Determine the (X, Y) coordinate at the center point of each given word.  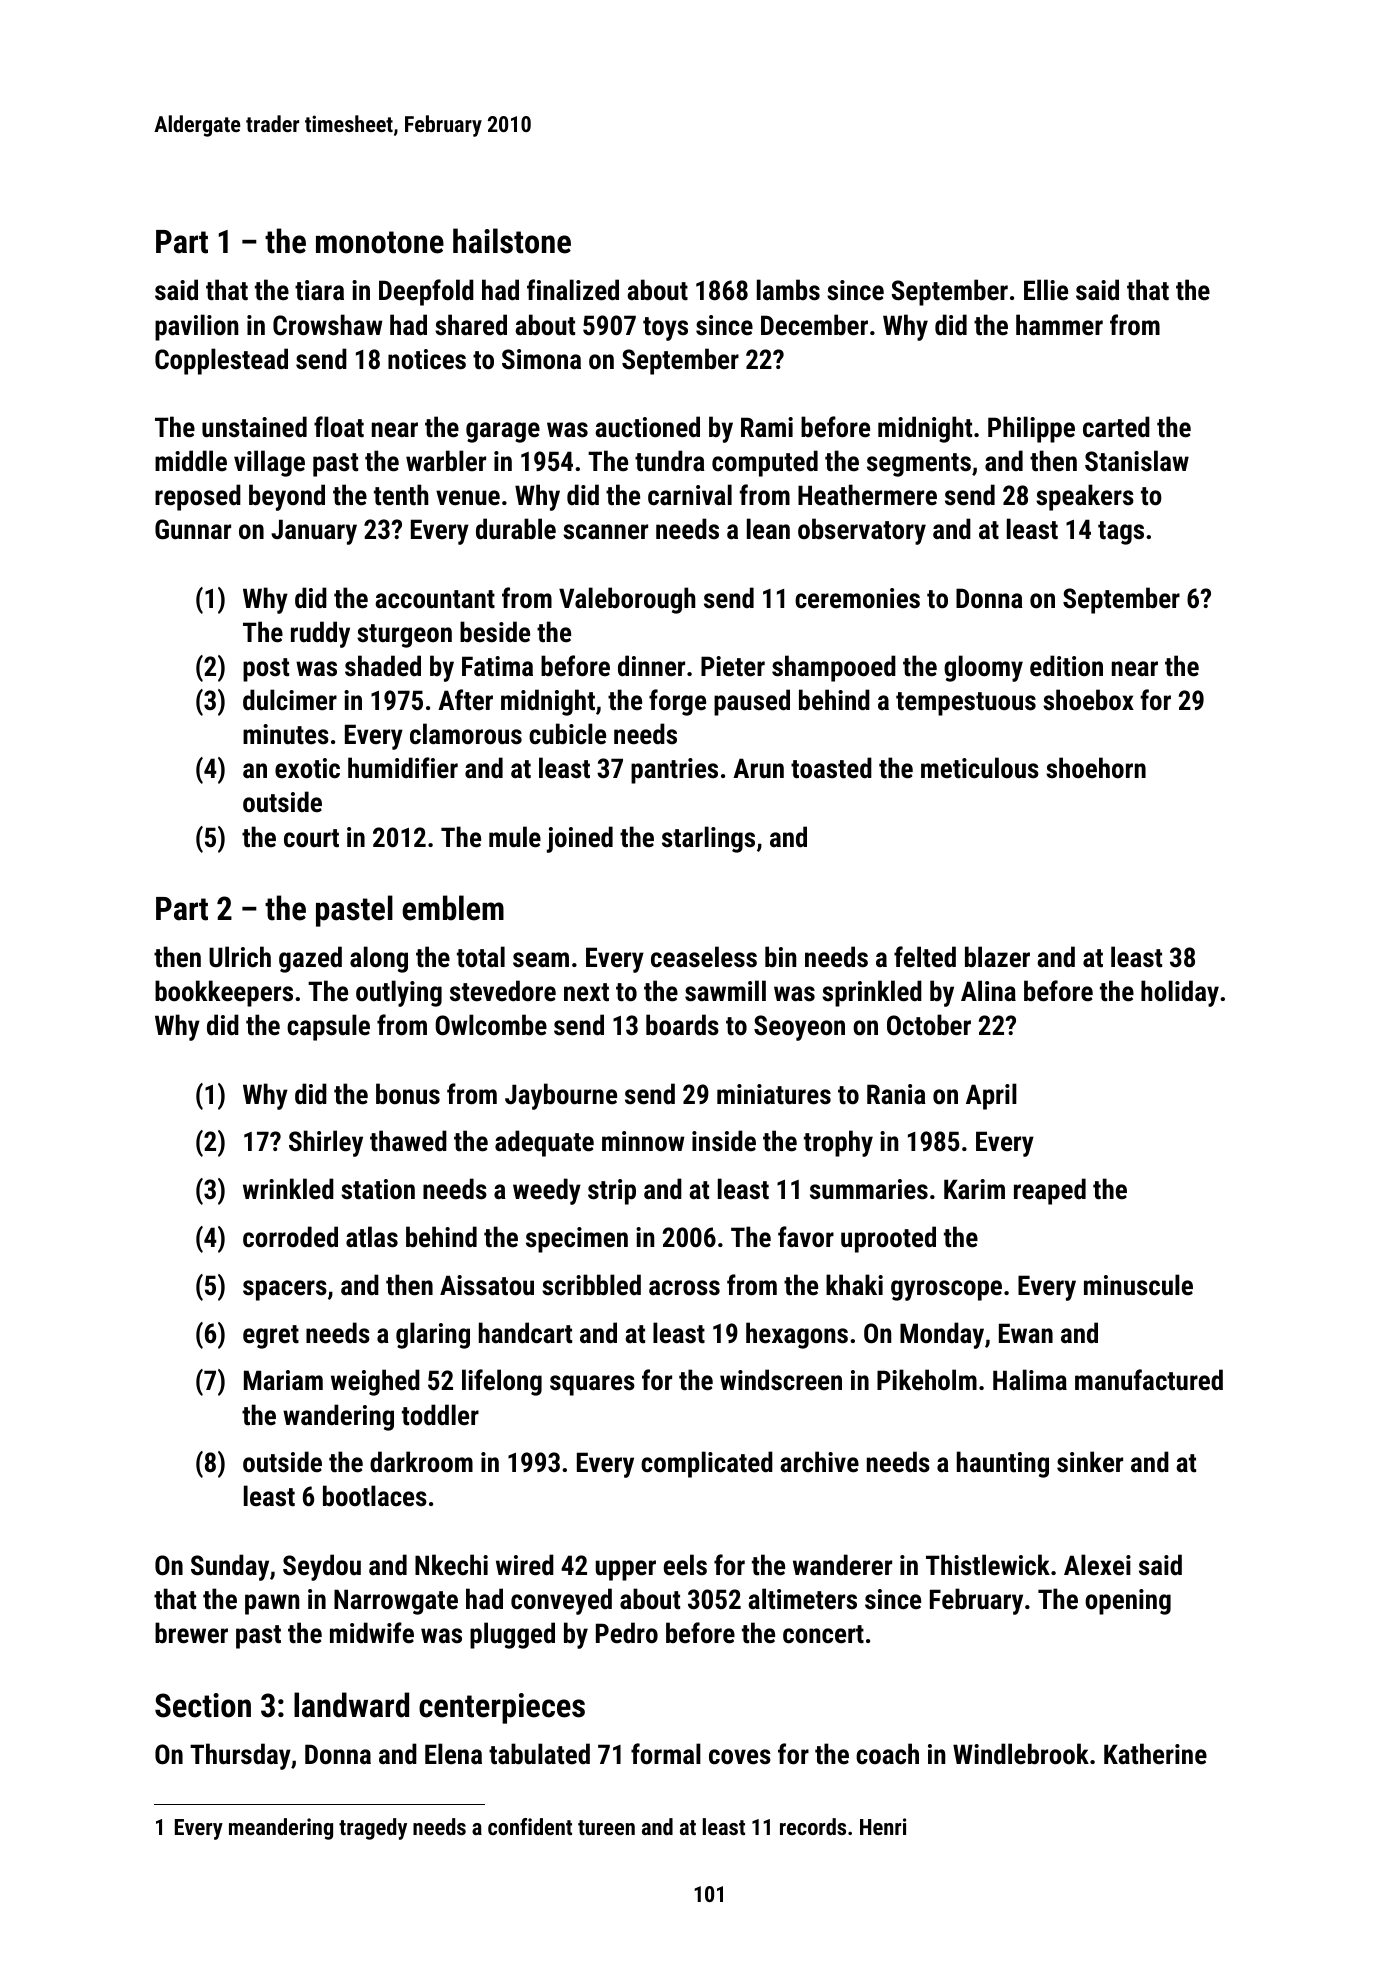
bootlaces (375, 1496)
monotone (380, 242)
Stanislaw (1137, 461)
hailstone (512, 241)
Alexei (1097, 1565)
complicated (707, 1464)
